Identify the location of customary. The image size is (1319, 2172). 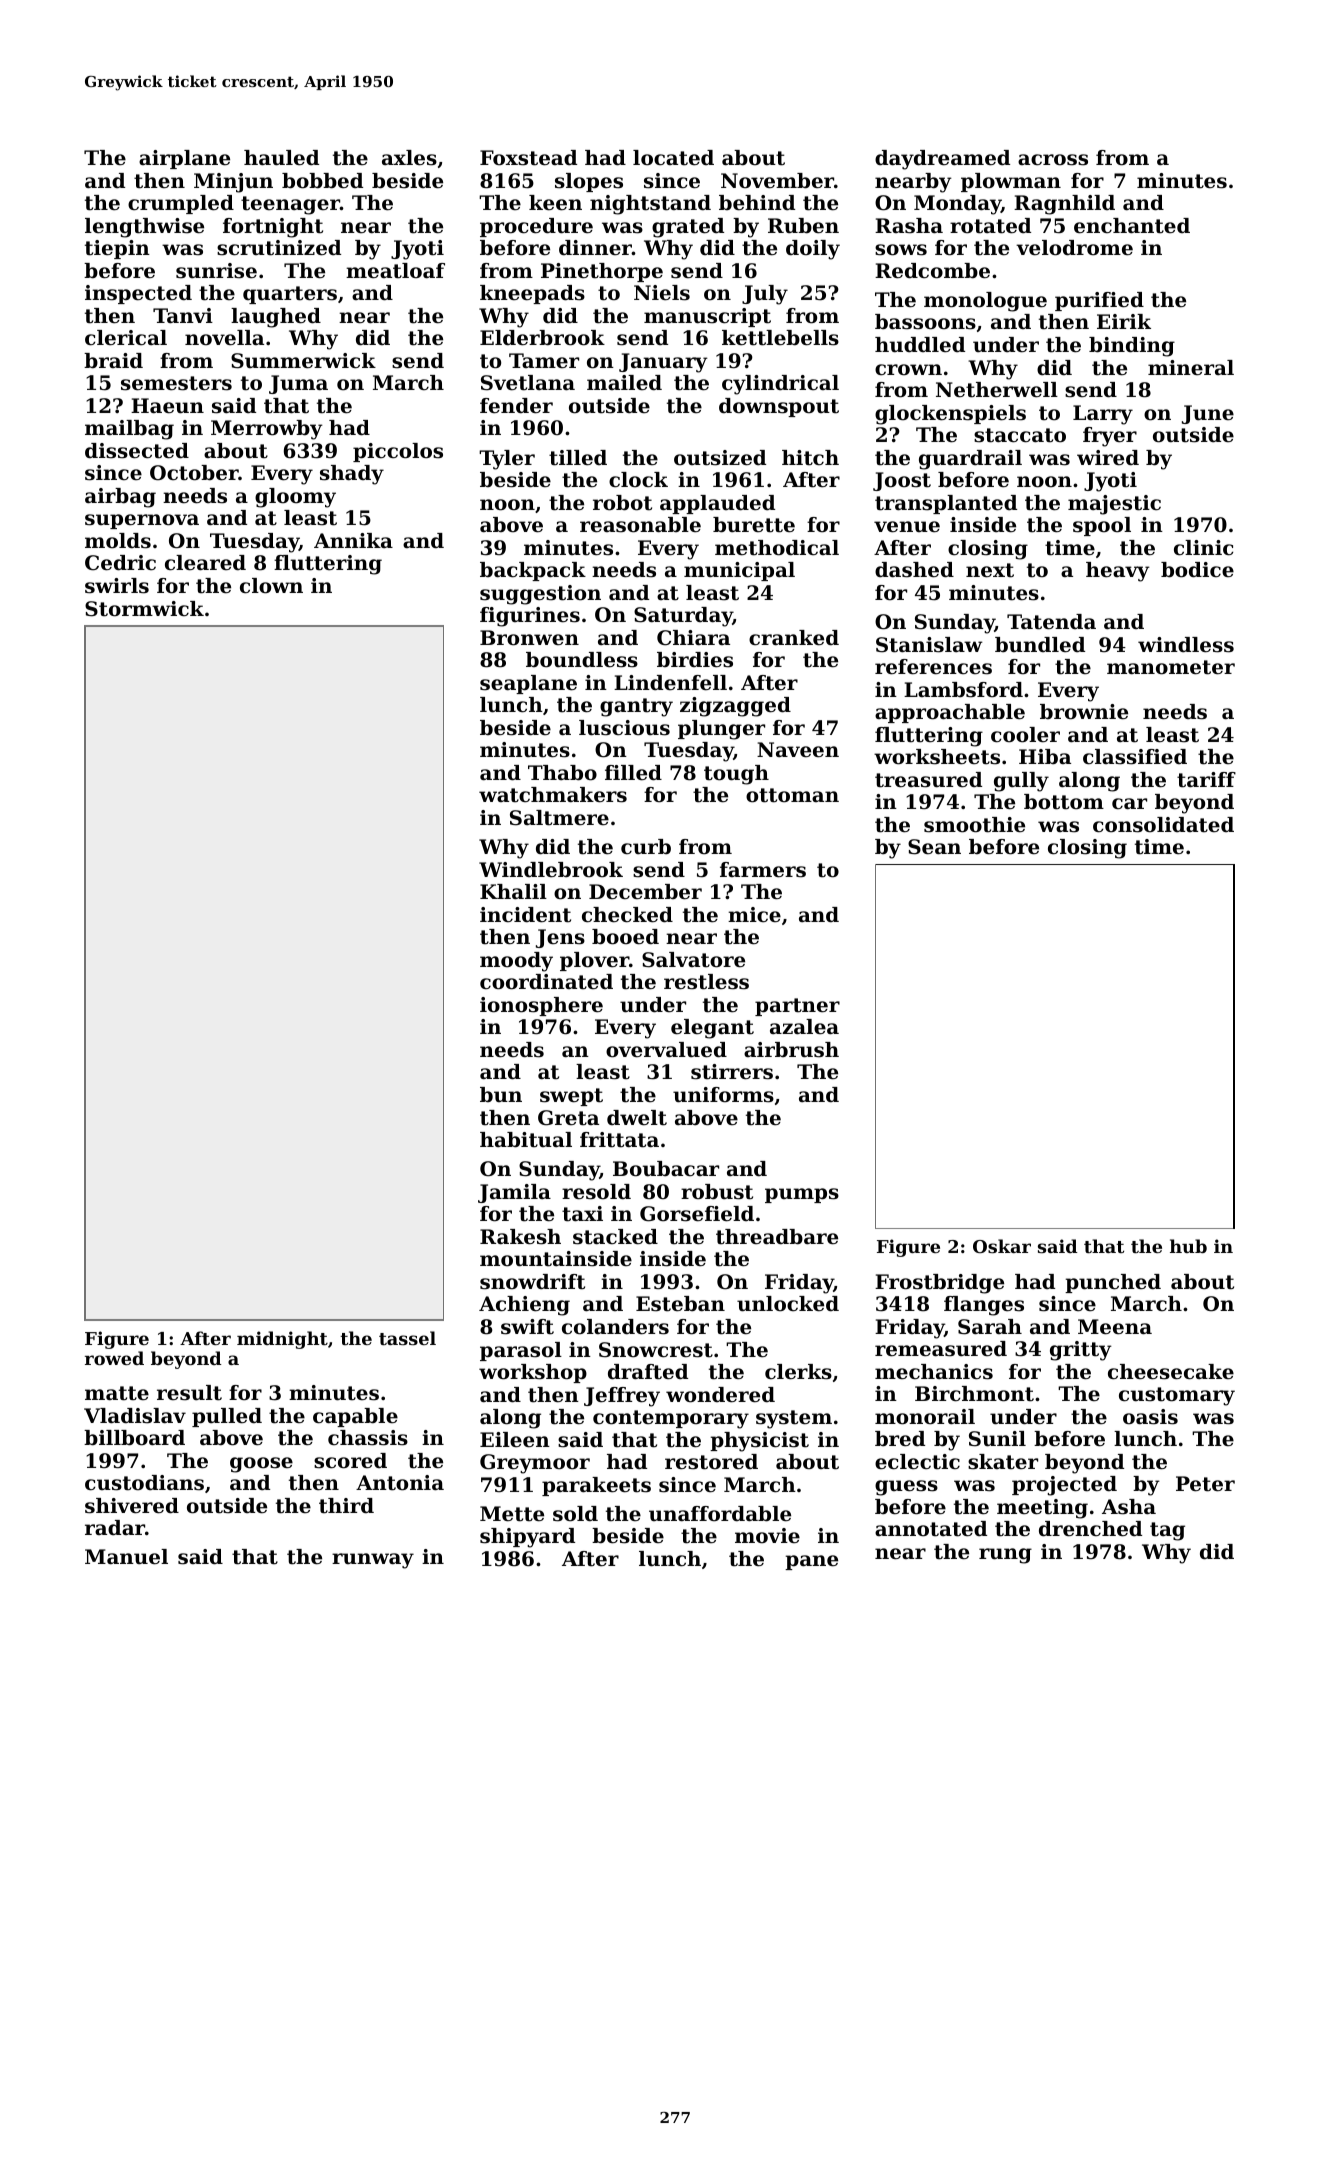
(1177, 1396).
